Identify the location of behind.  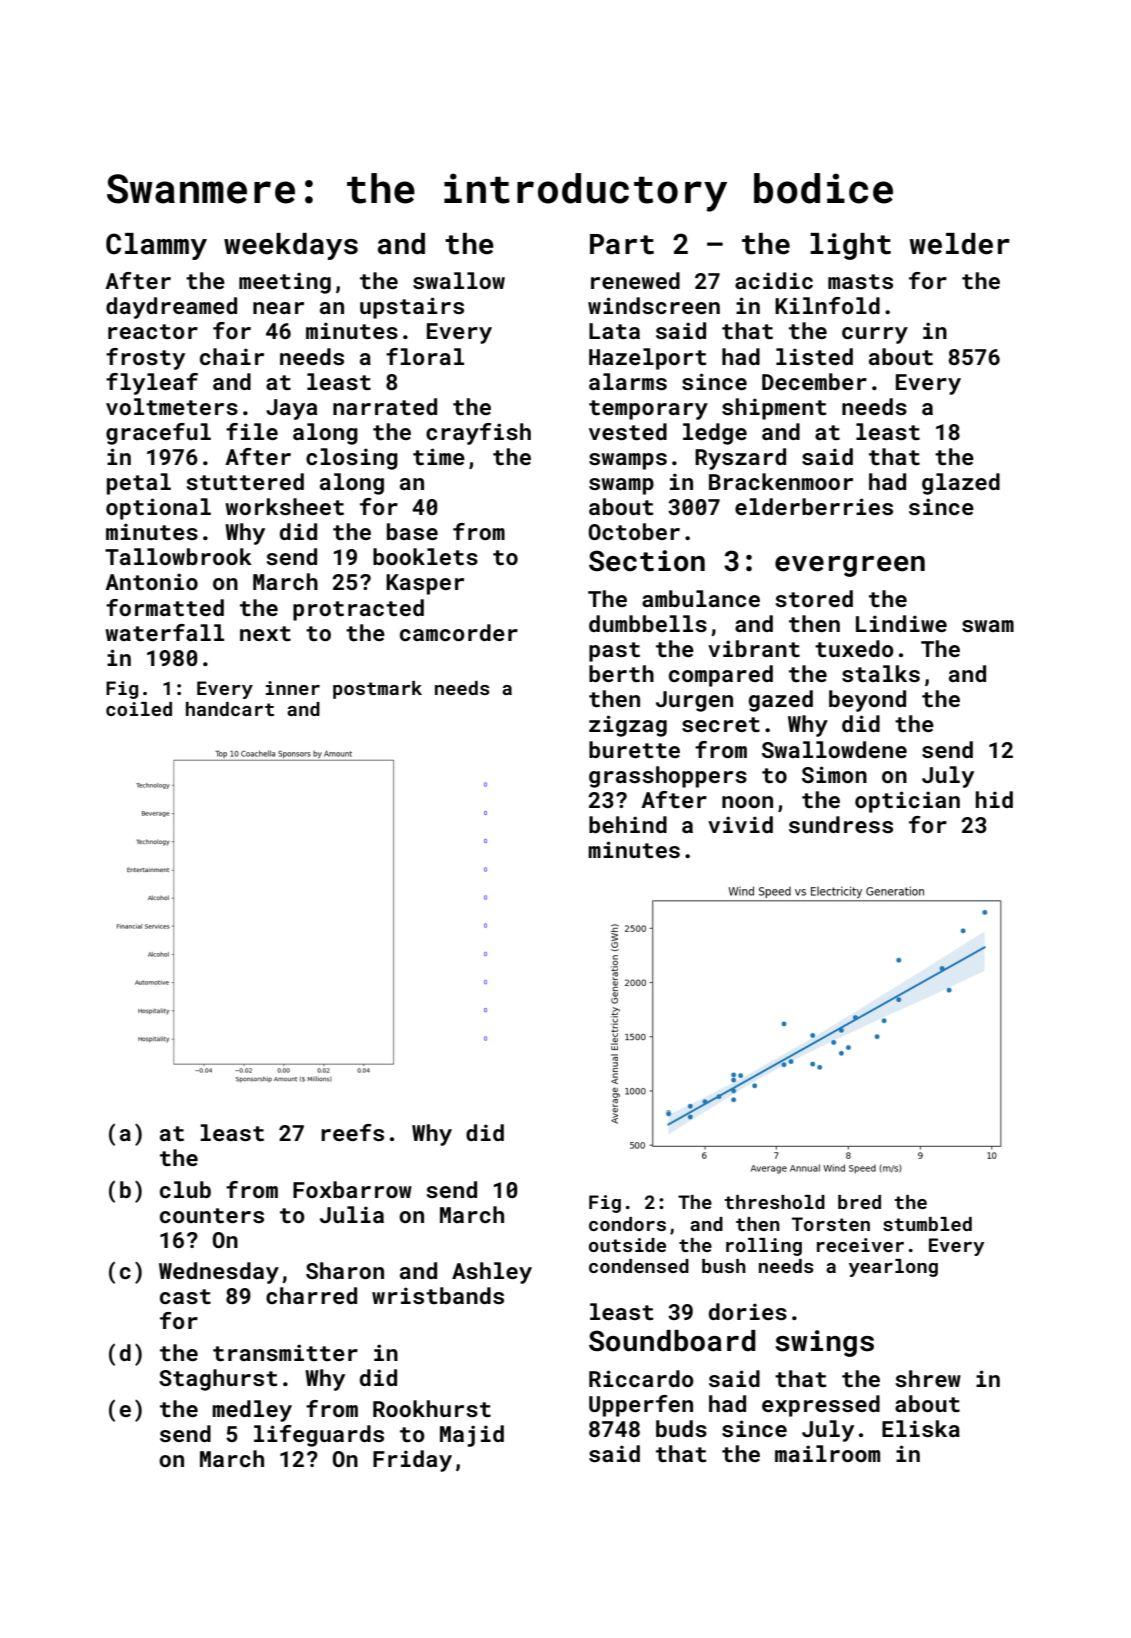
(628, 824).
